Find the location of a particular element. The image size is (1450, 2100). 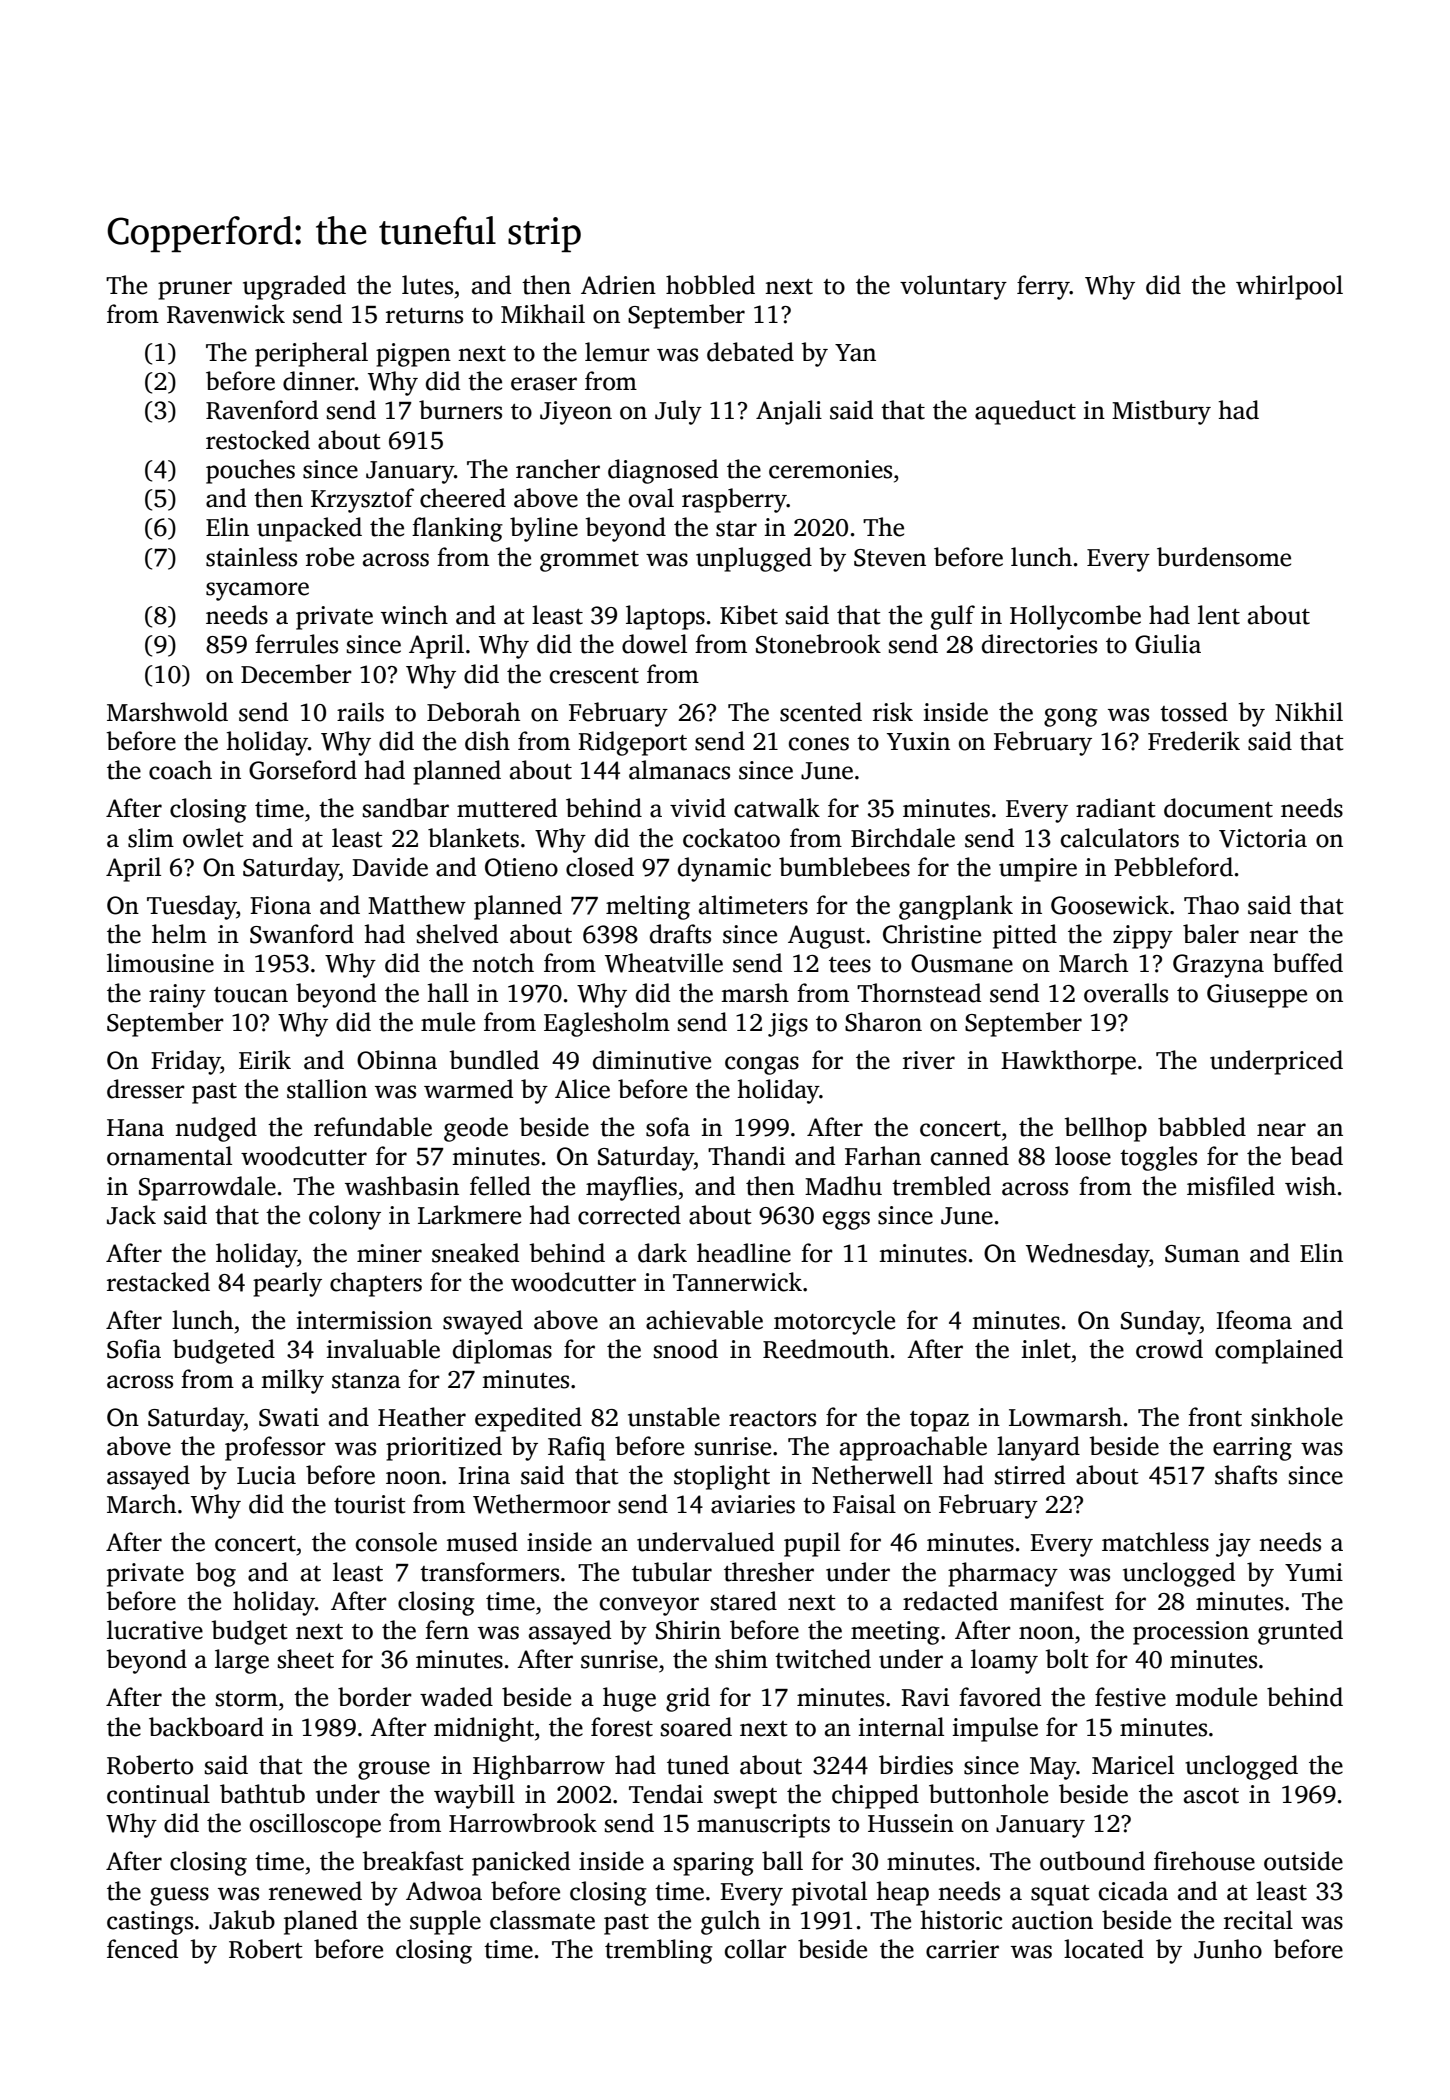

trembling is located at coordinates (659, 1951).
